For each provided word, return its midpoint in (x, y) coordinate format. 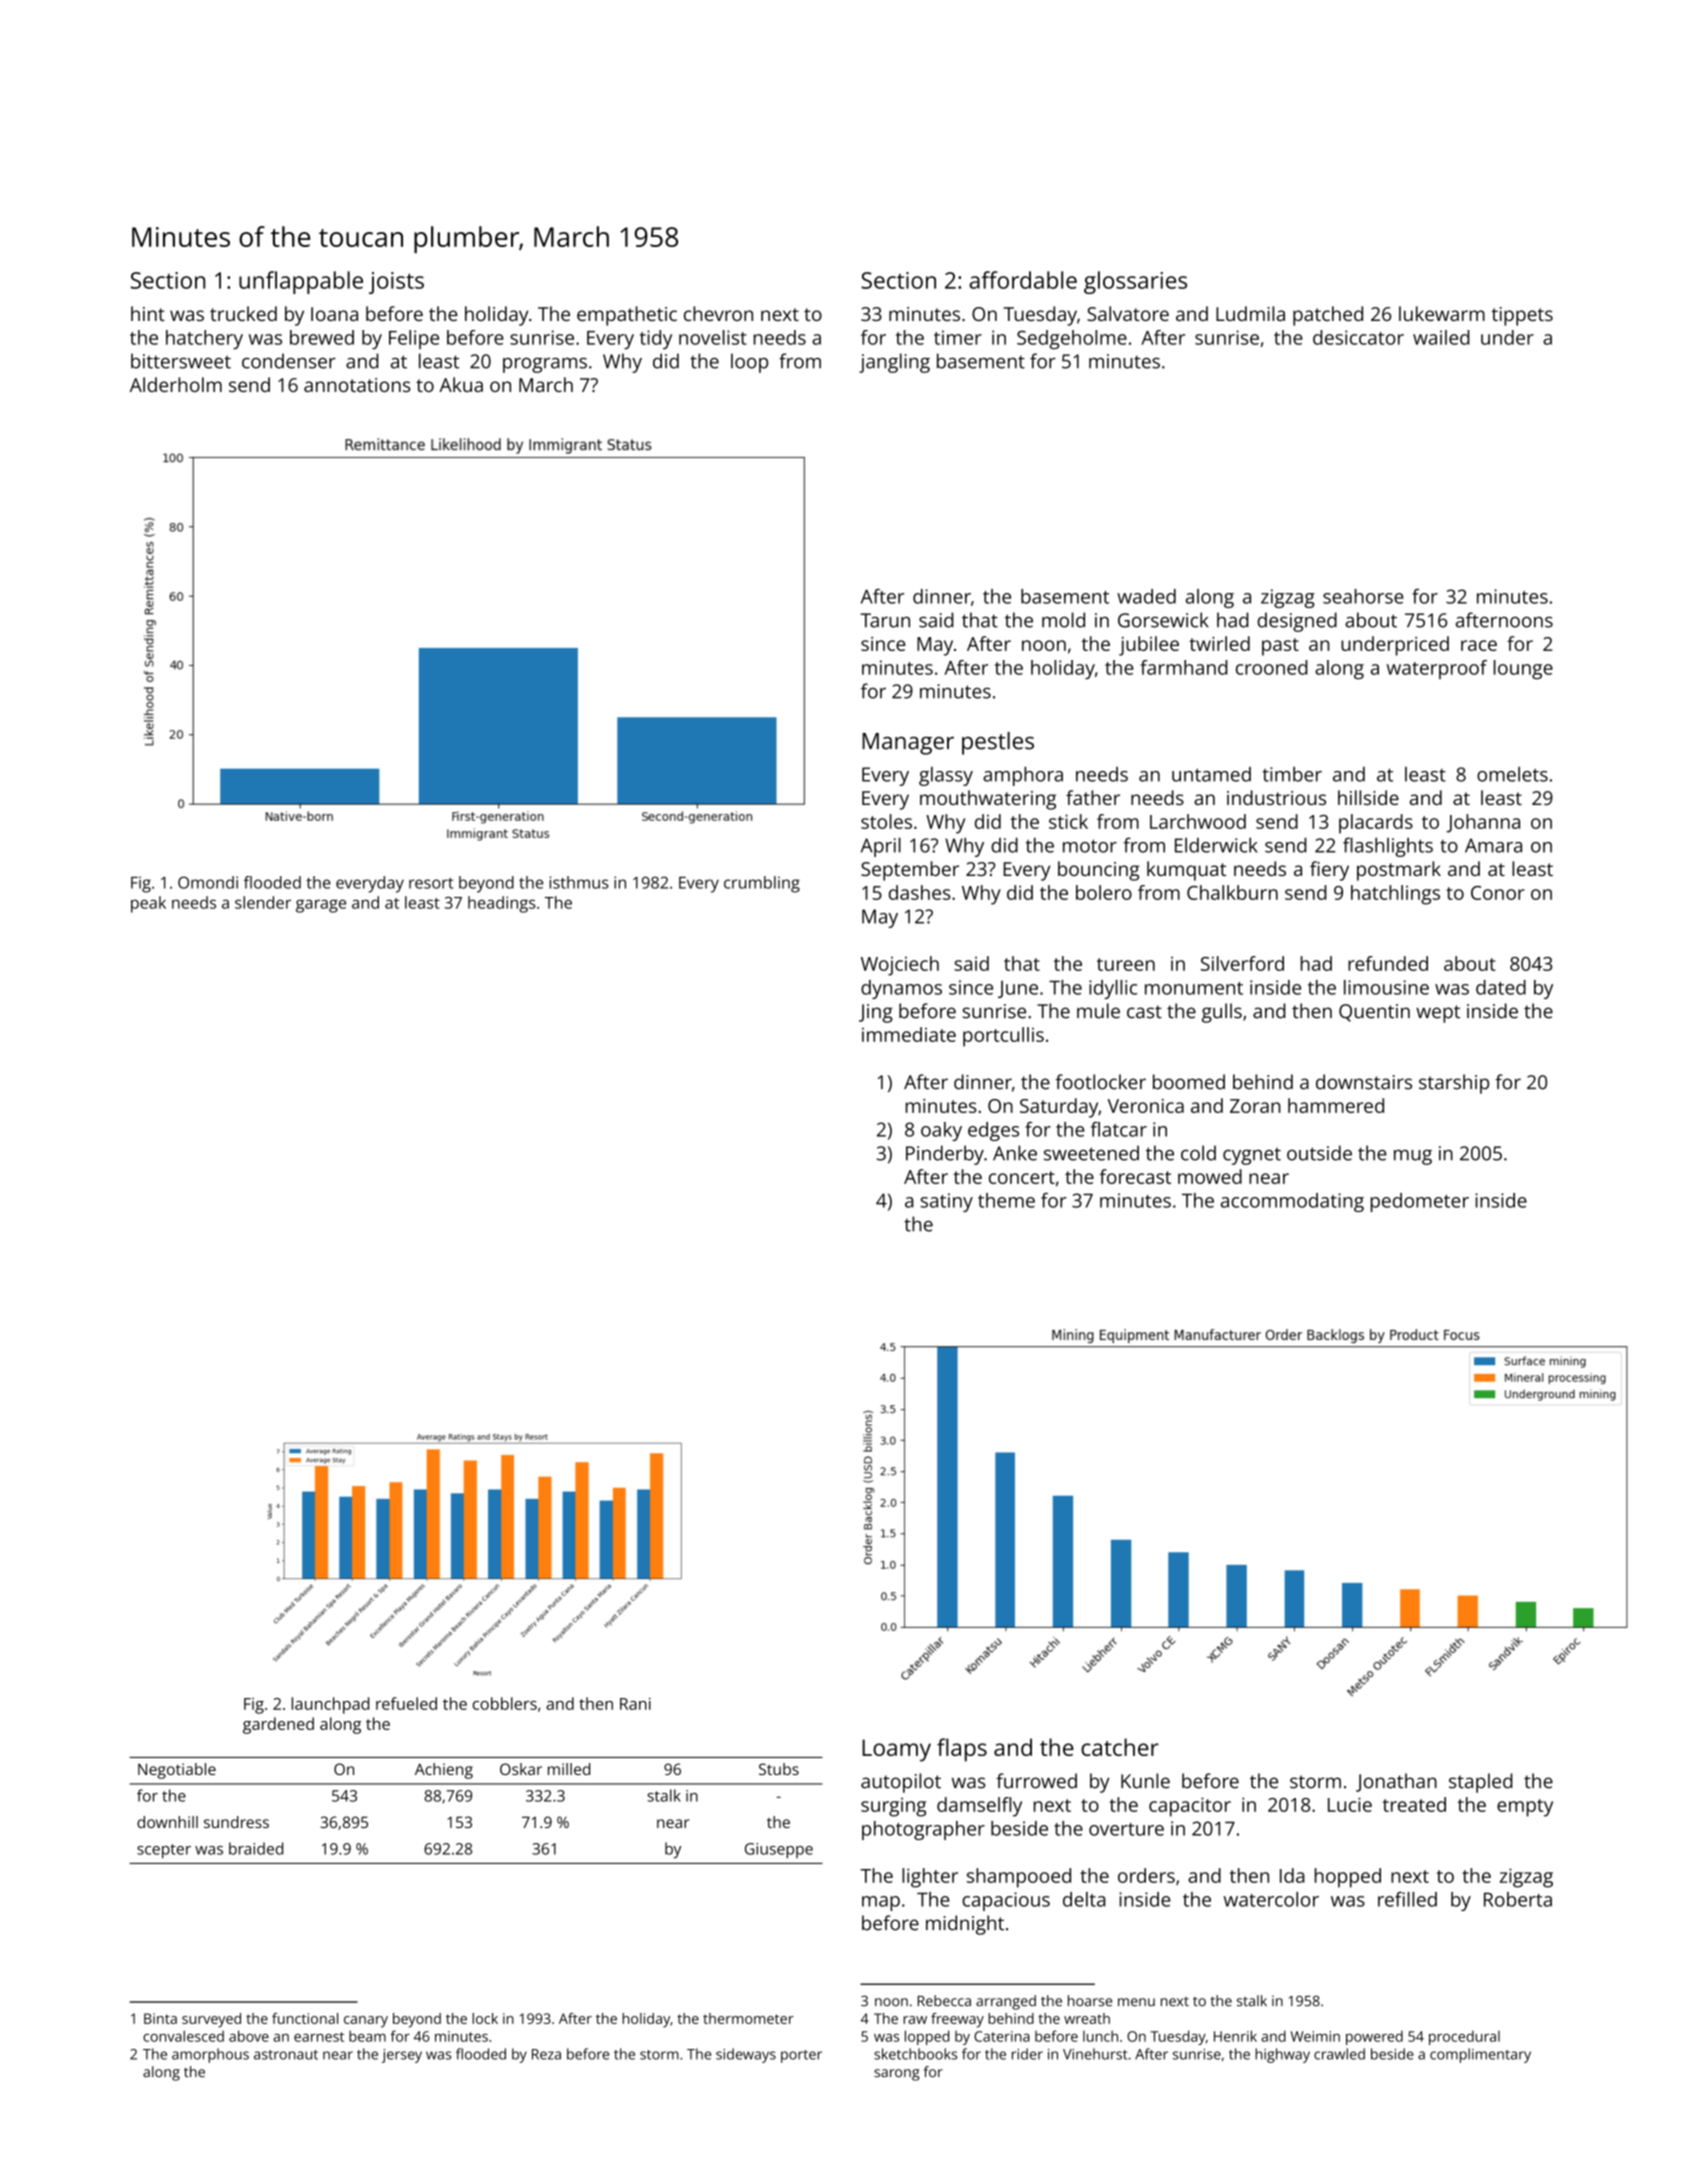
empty (1525, 1808)
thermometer (748, 2018)
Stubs (779, 1769)
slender (263, 902)
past (1280, 647)
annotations (357, 385)
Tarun (885, 620)
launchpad (330, 1705)
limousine (1386, 987)
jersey (402, 2056)
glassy (946, 776)
